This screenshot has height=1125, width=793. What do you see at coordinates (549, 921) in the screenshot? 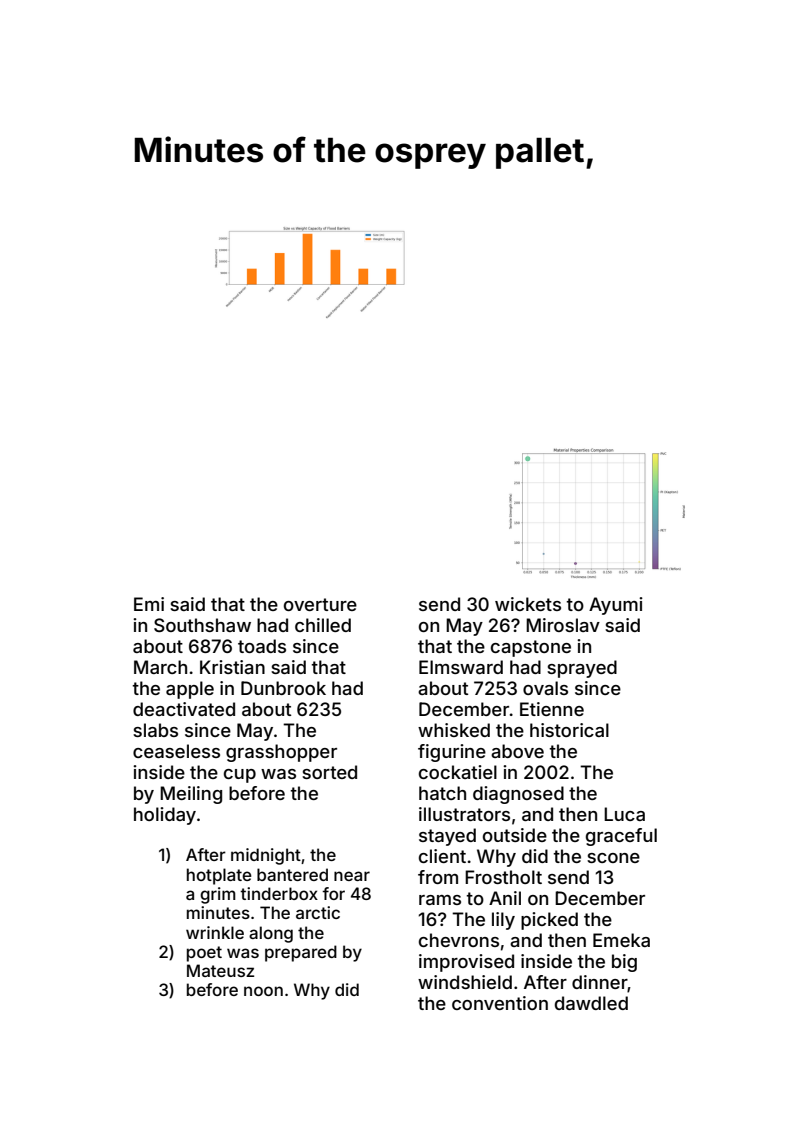
I see `picked` at bounding box center [549, 921].
